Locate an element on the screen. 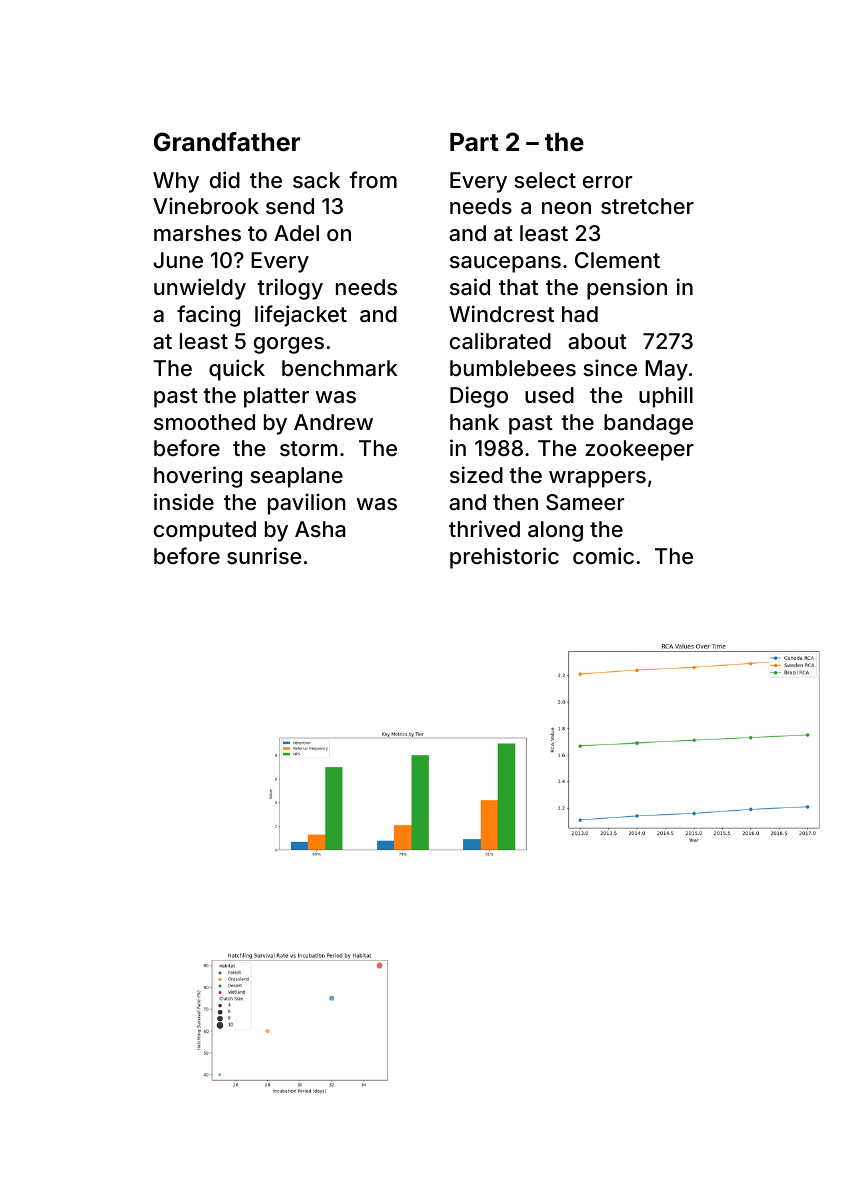  Why is located at coordinates (176, 182).
